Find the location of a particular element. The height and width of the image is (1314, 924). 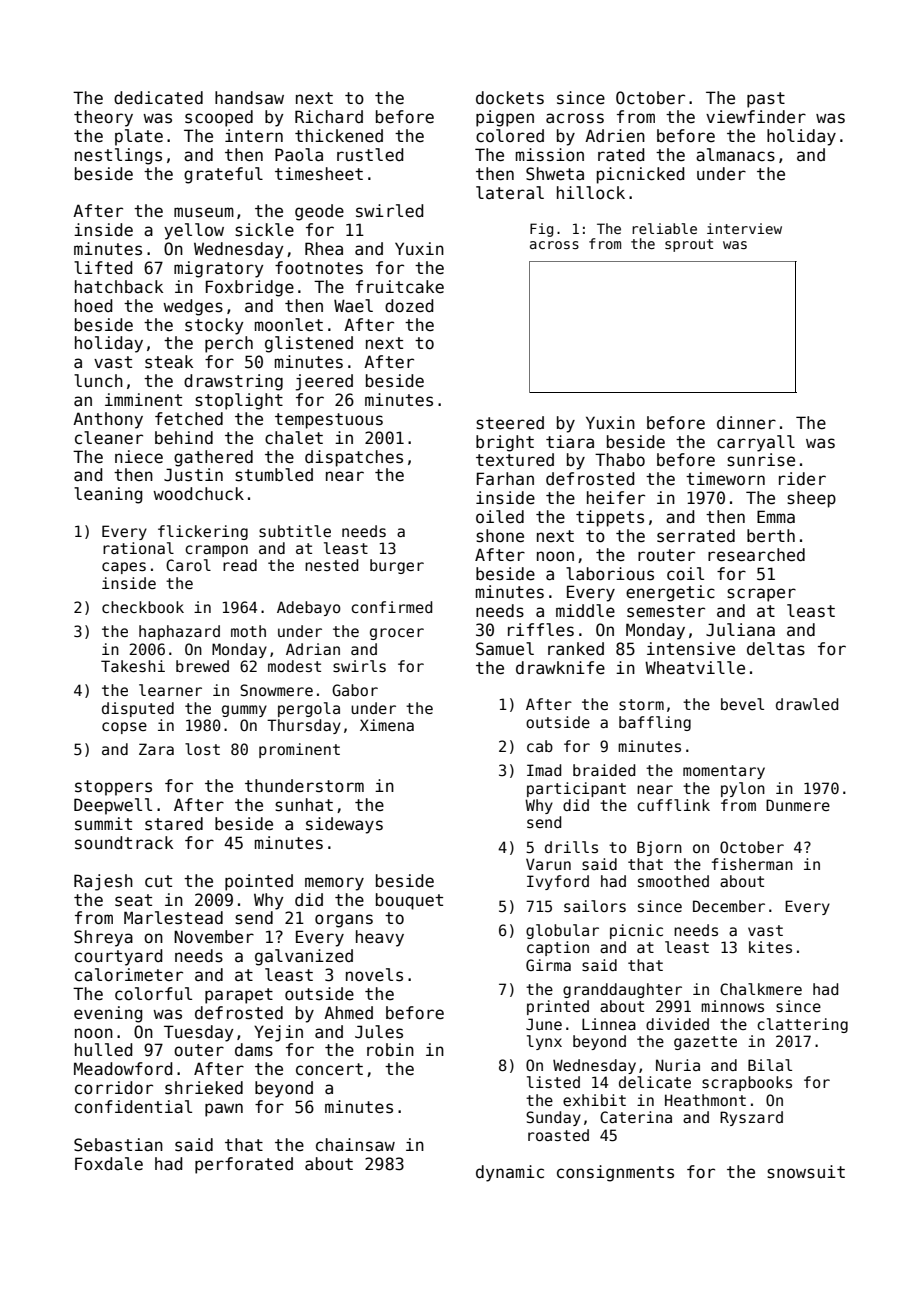

deltas is located at coordinates (776, 649).
